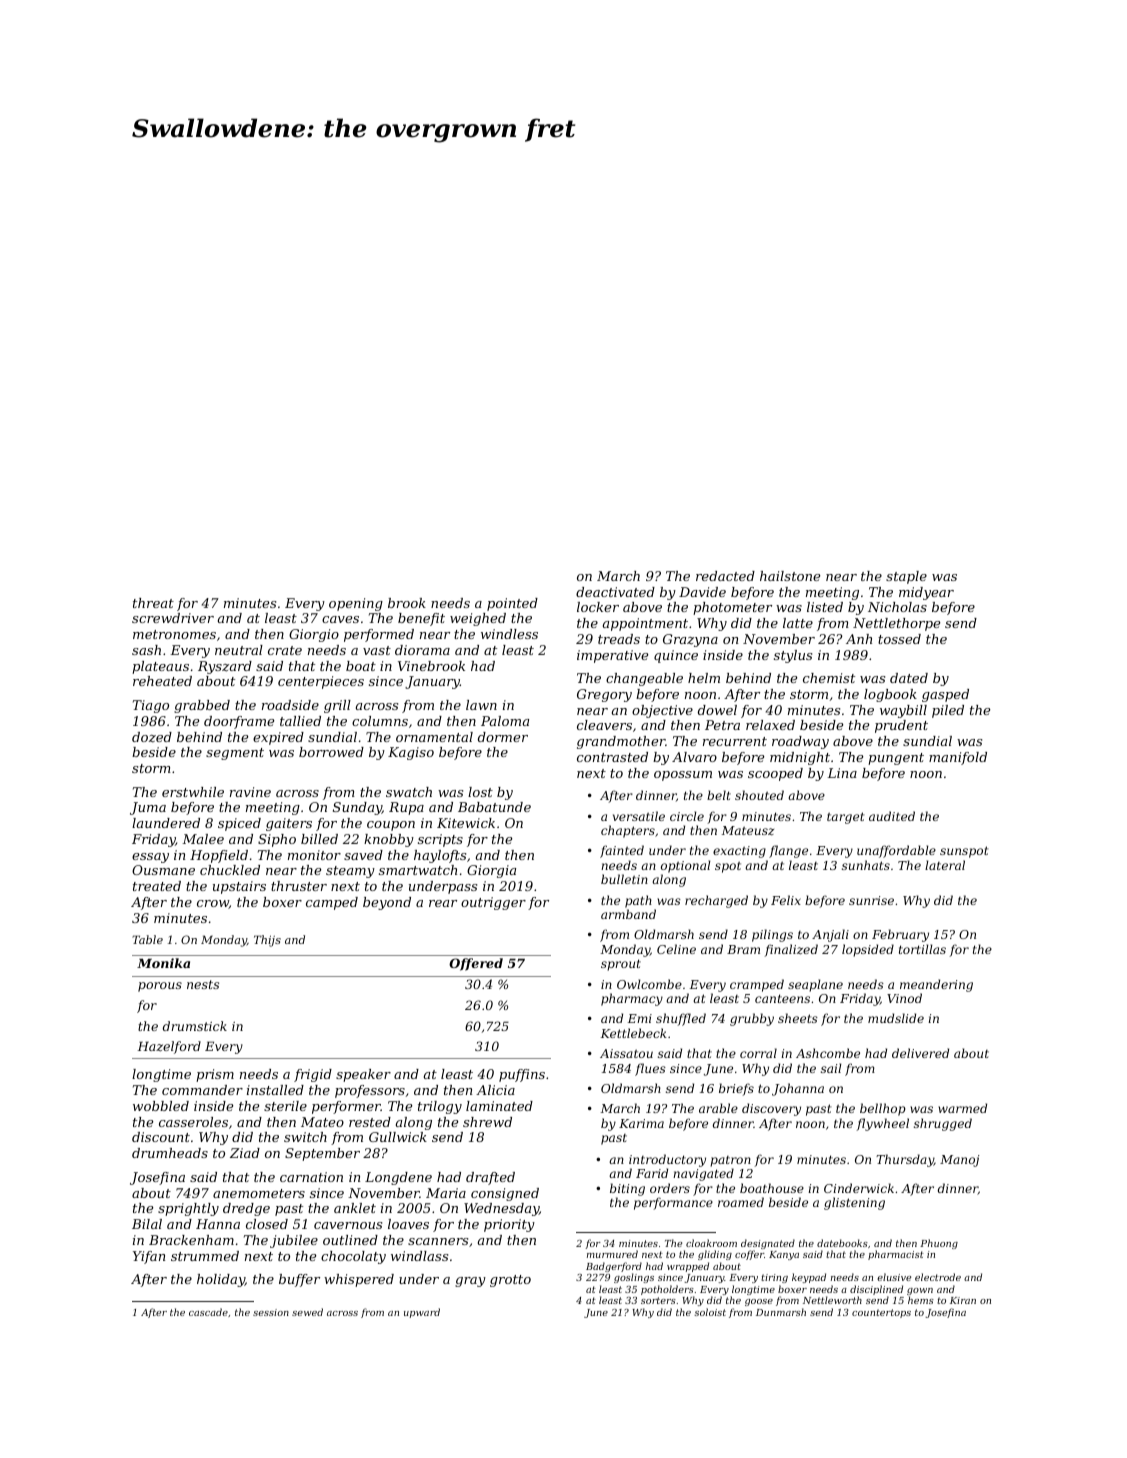 The height and width of the document is (1458, 1127). I want to click on introductory, so click(667, 1160).
